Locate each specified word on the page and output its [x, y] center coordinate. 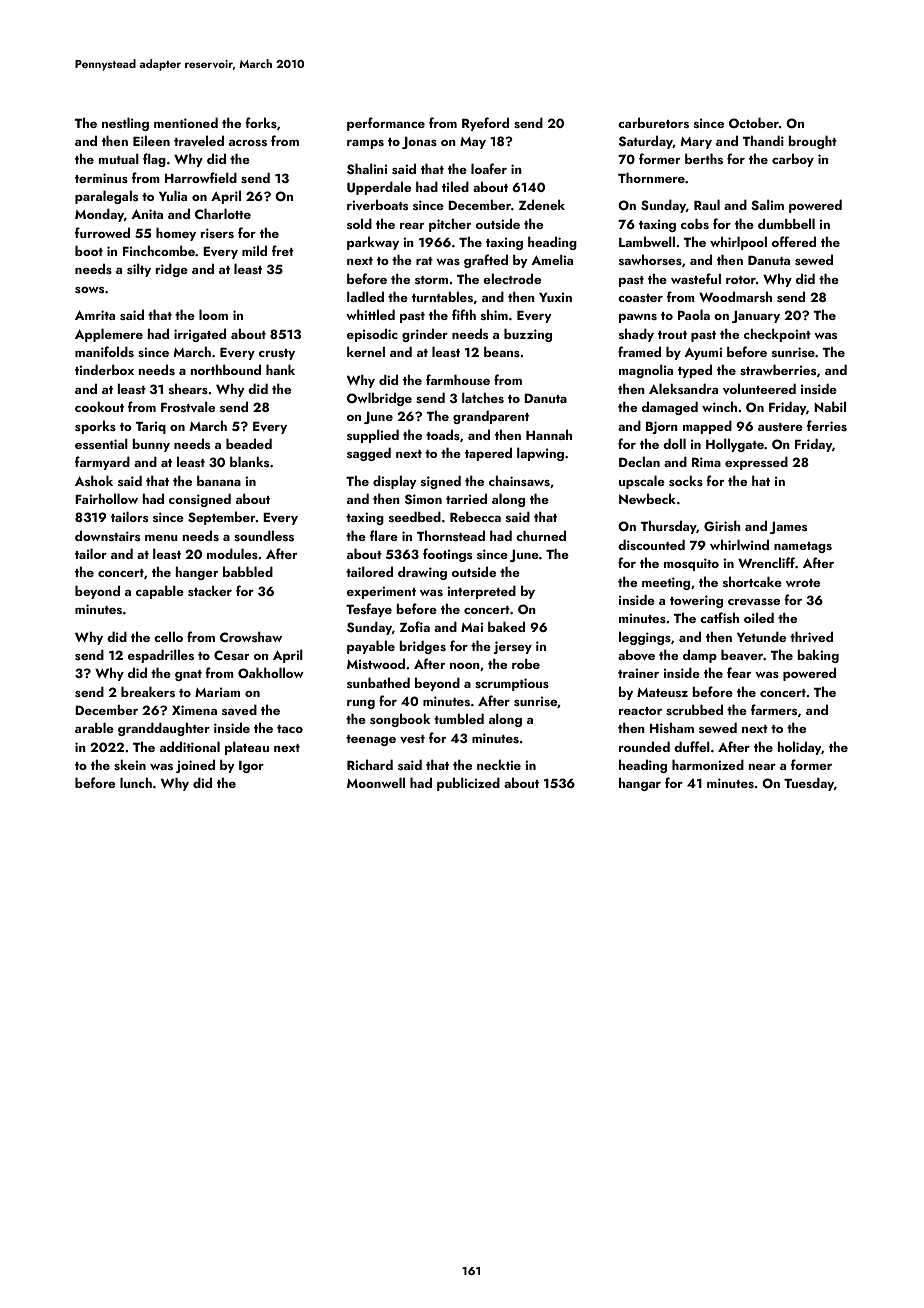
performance [386, 124]
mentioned [186, 122]
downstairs [107, 535]
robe [526, 663]
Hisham [672, 727]
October [754, 123]
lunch [136, 782]
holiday [799, 748]
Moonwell [376, 782]
